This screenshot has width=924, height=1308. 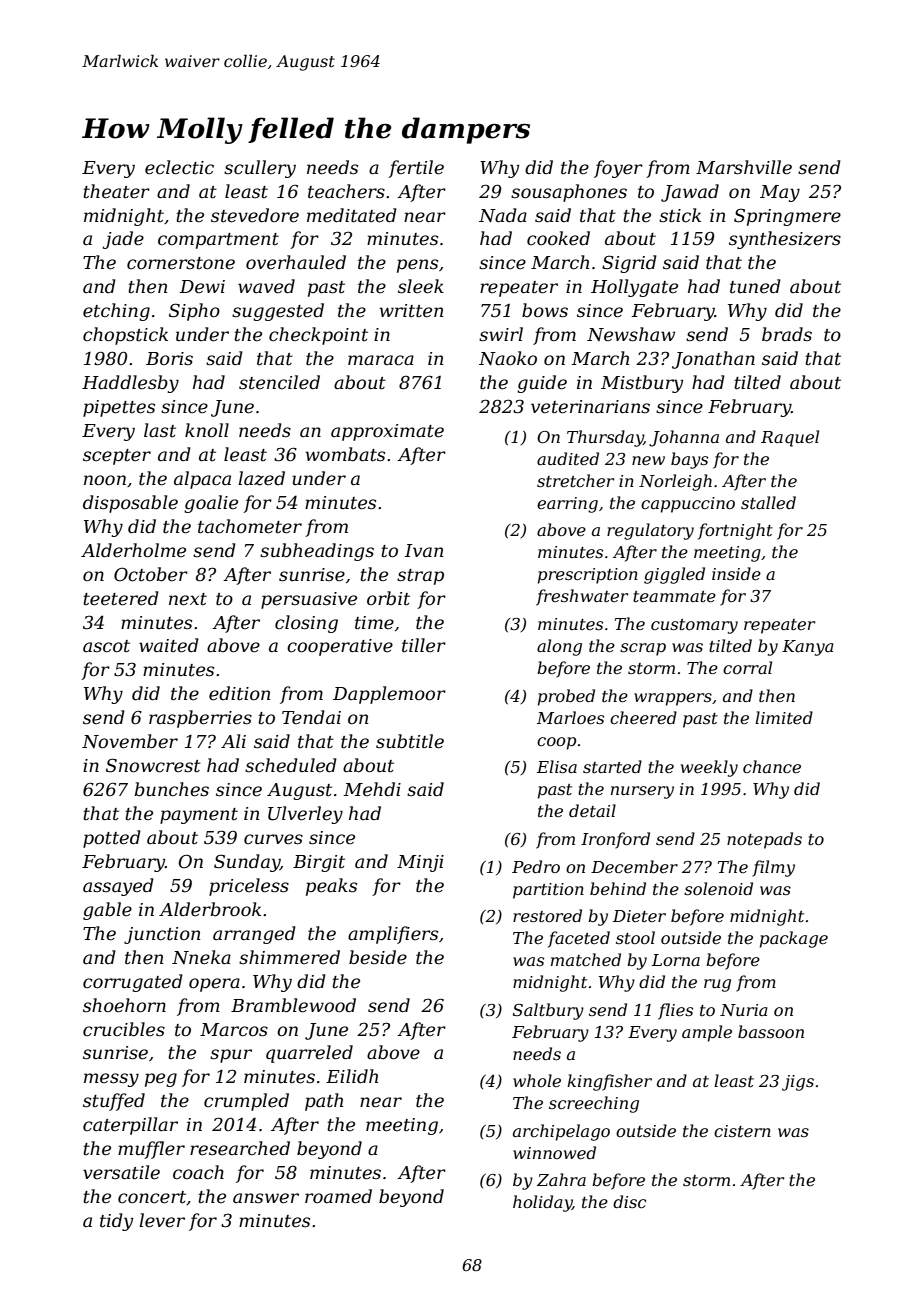 What do you see at coordinates (755, 286) in the screenshot?
I see `tuned` at bounding box center [755, 286].
